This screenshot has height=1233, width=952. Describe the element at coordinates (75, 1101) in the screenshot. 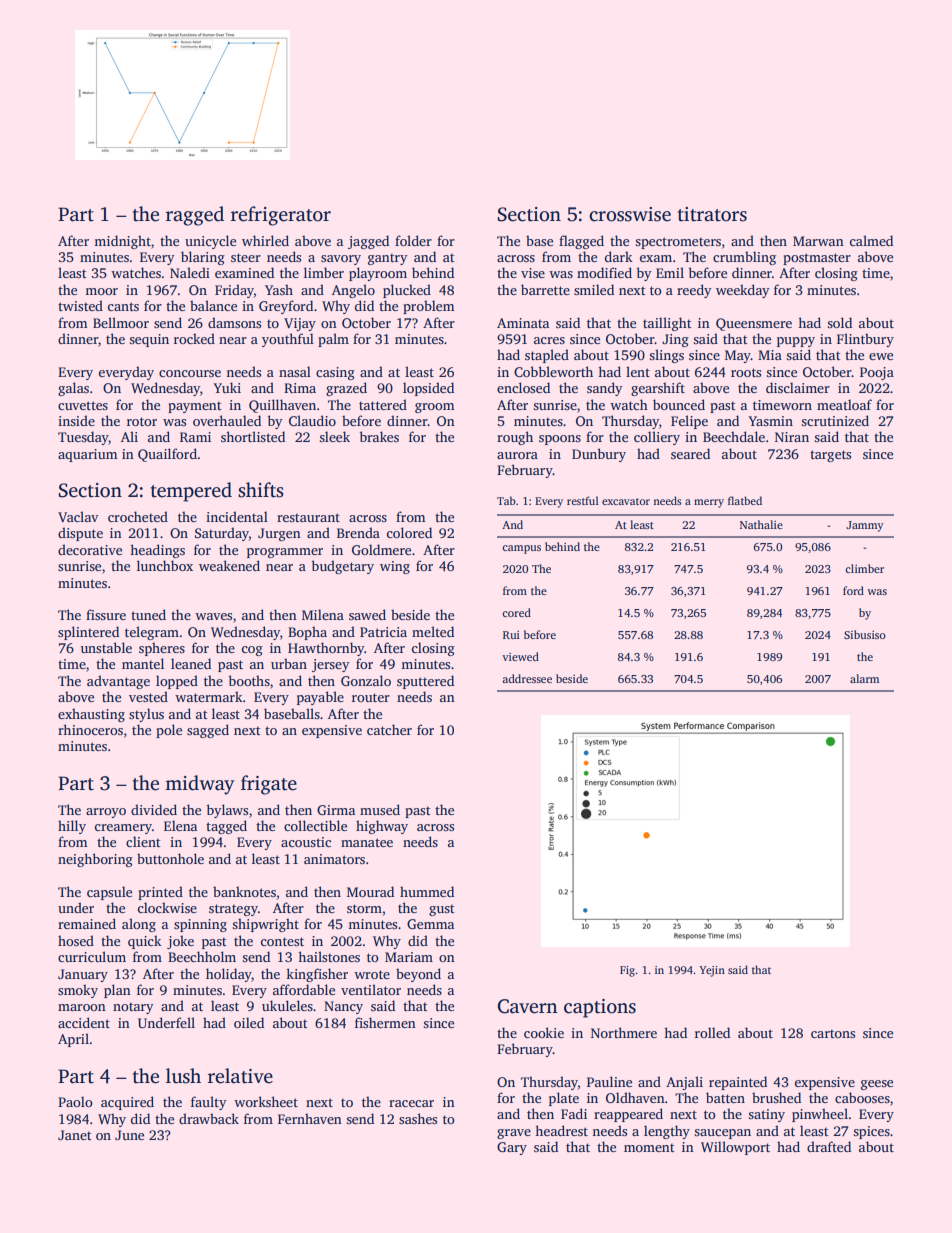

I see `Paolo` at that location.
